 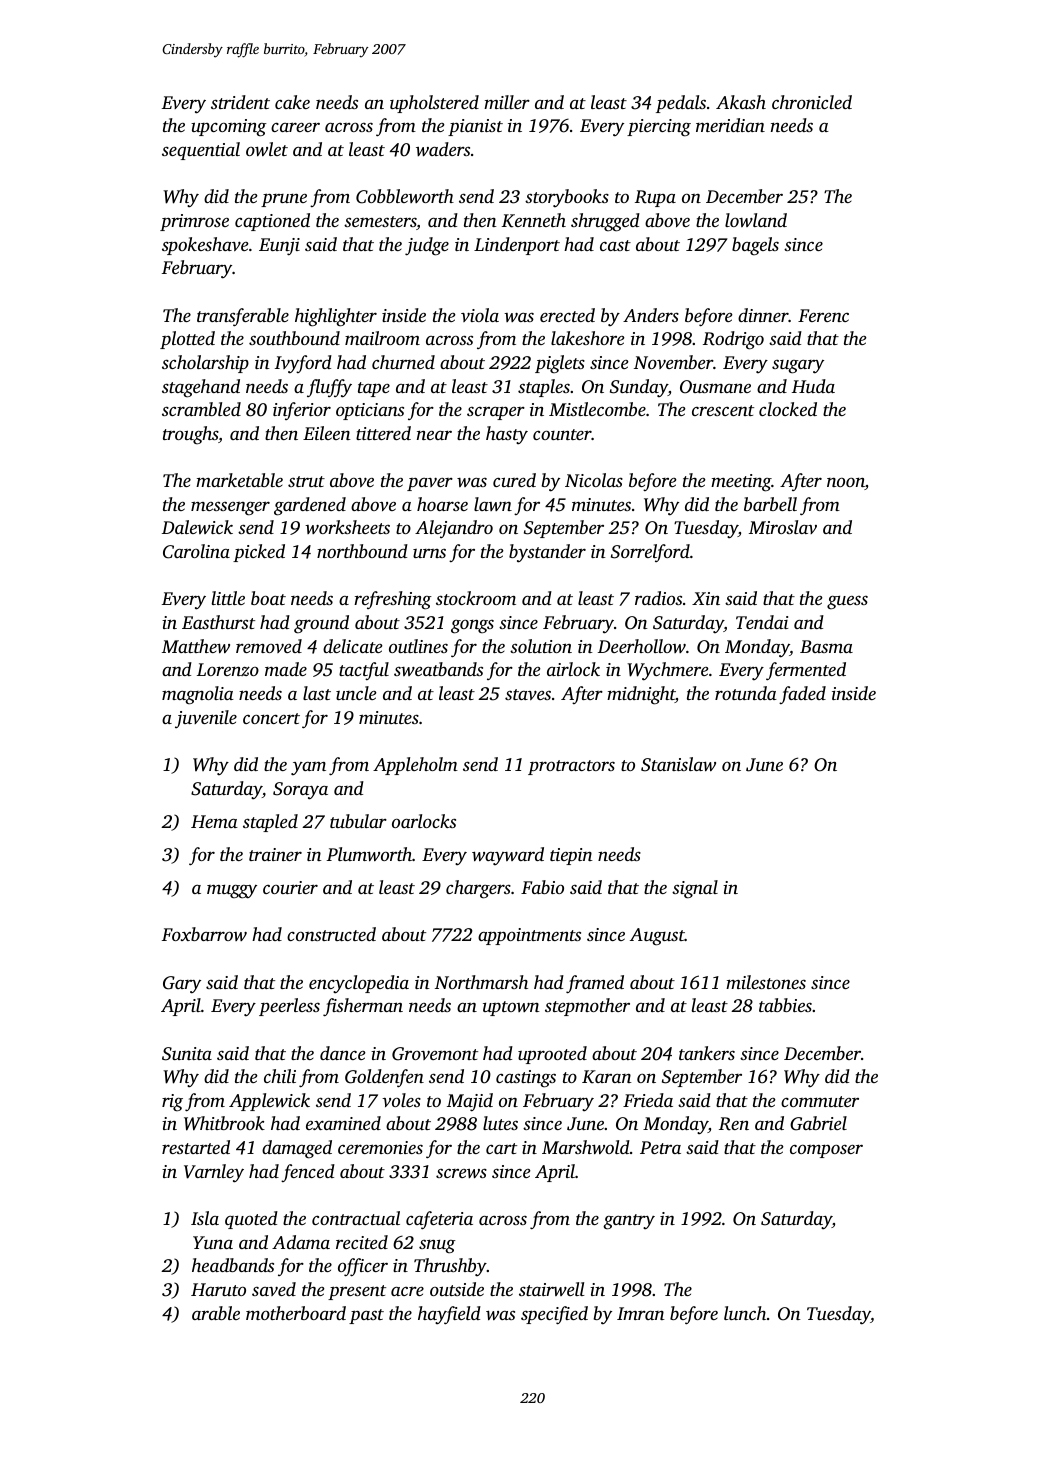 I want to click on strident, so click(x=240, y=102).
